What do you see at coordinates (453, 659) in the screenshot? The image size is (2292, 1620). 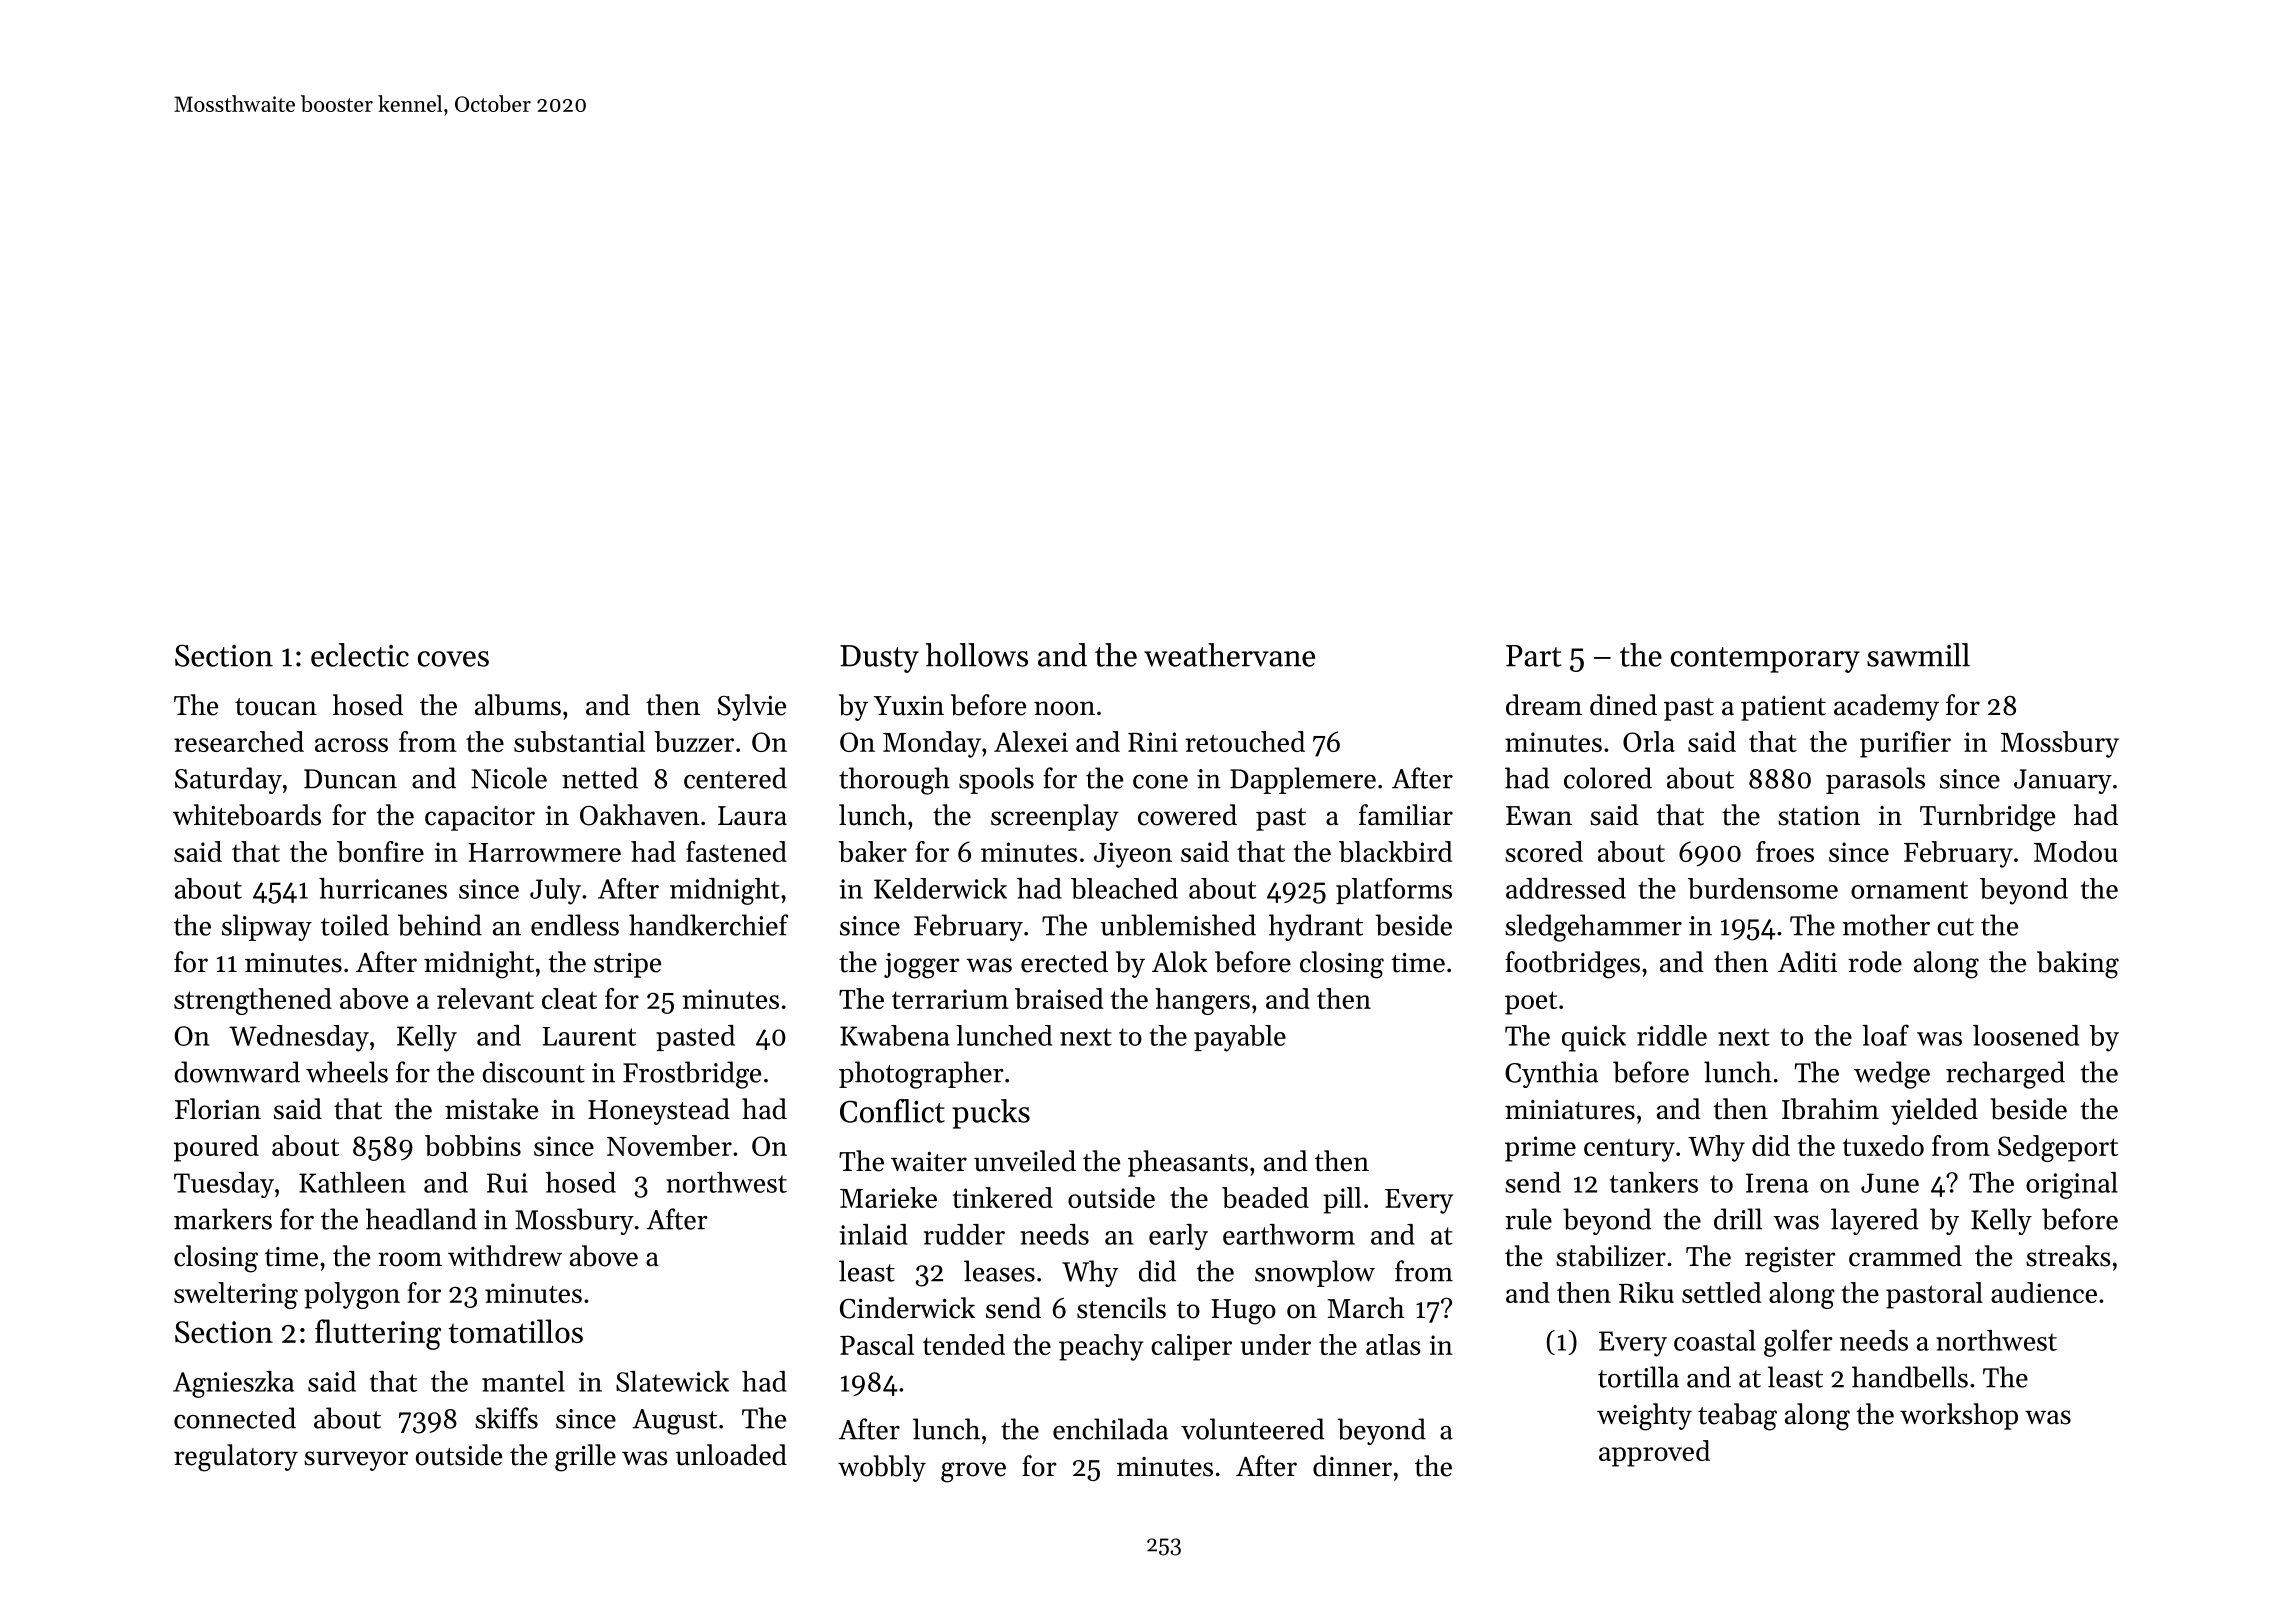 I see `coves` at bounding box center [453, 659].
